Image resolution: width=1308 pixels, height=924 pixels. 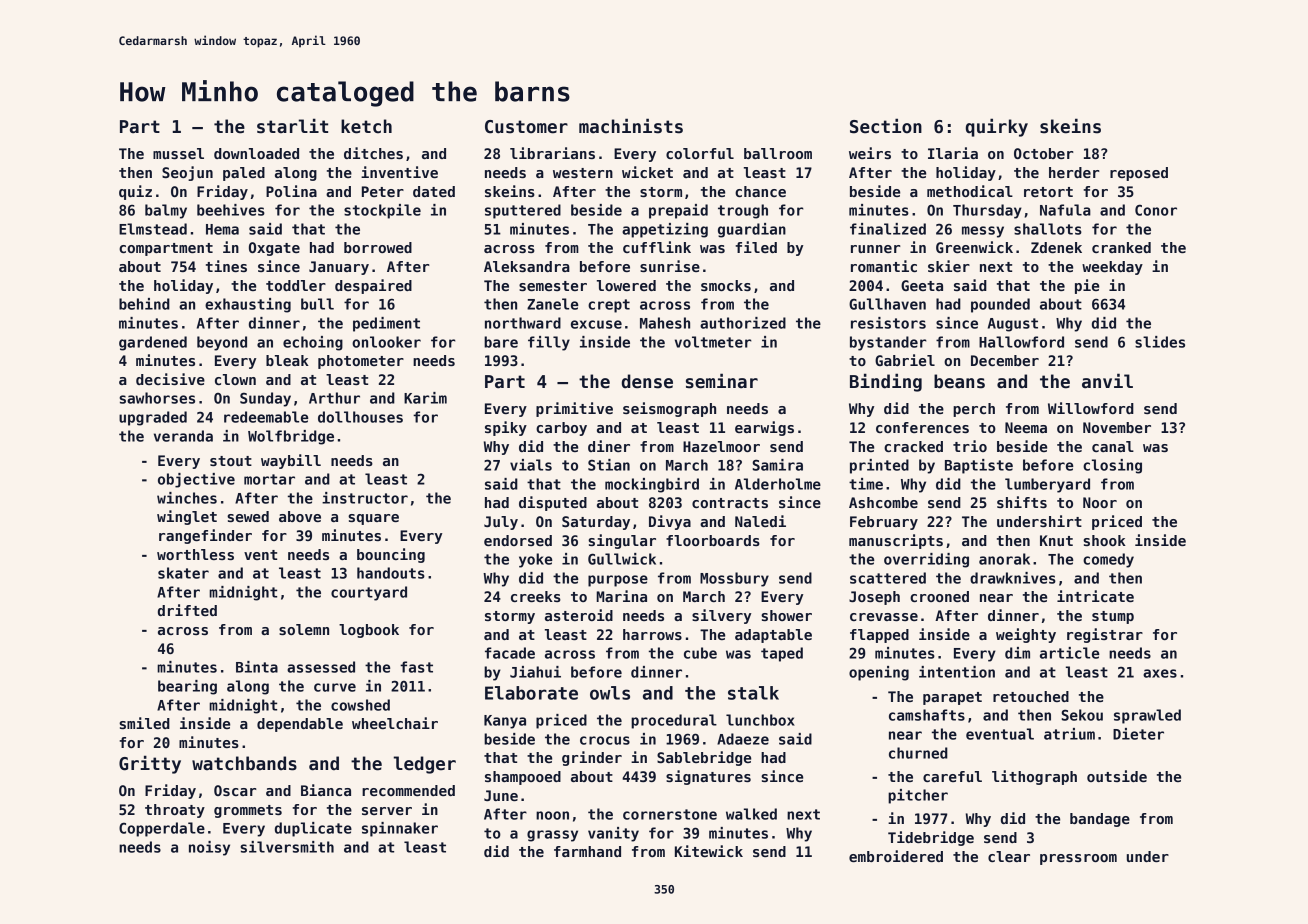 What do you see at coordinates (1100, 502) in the page?
I see `Noor` at bounding box center [1100, 502].
